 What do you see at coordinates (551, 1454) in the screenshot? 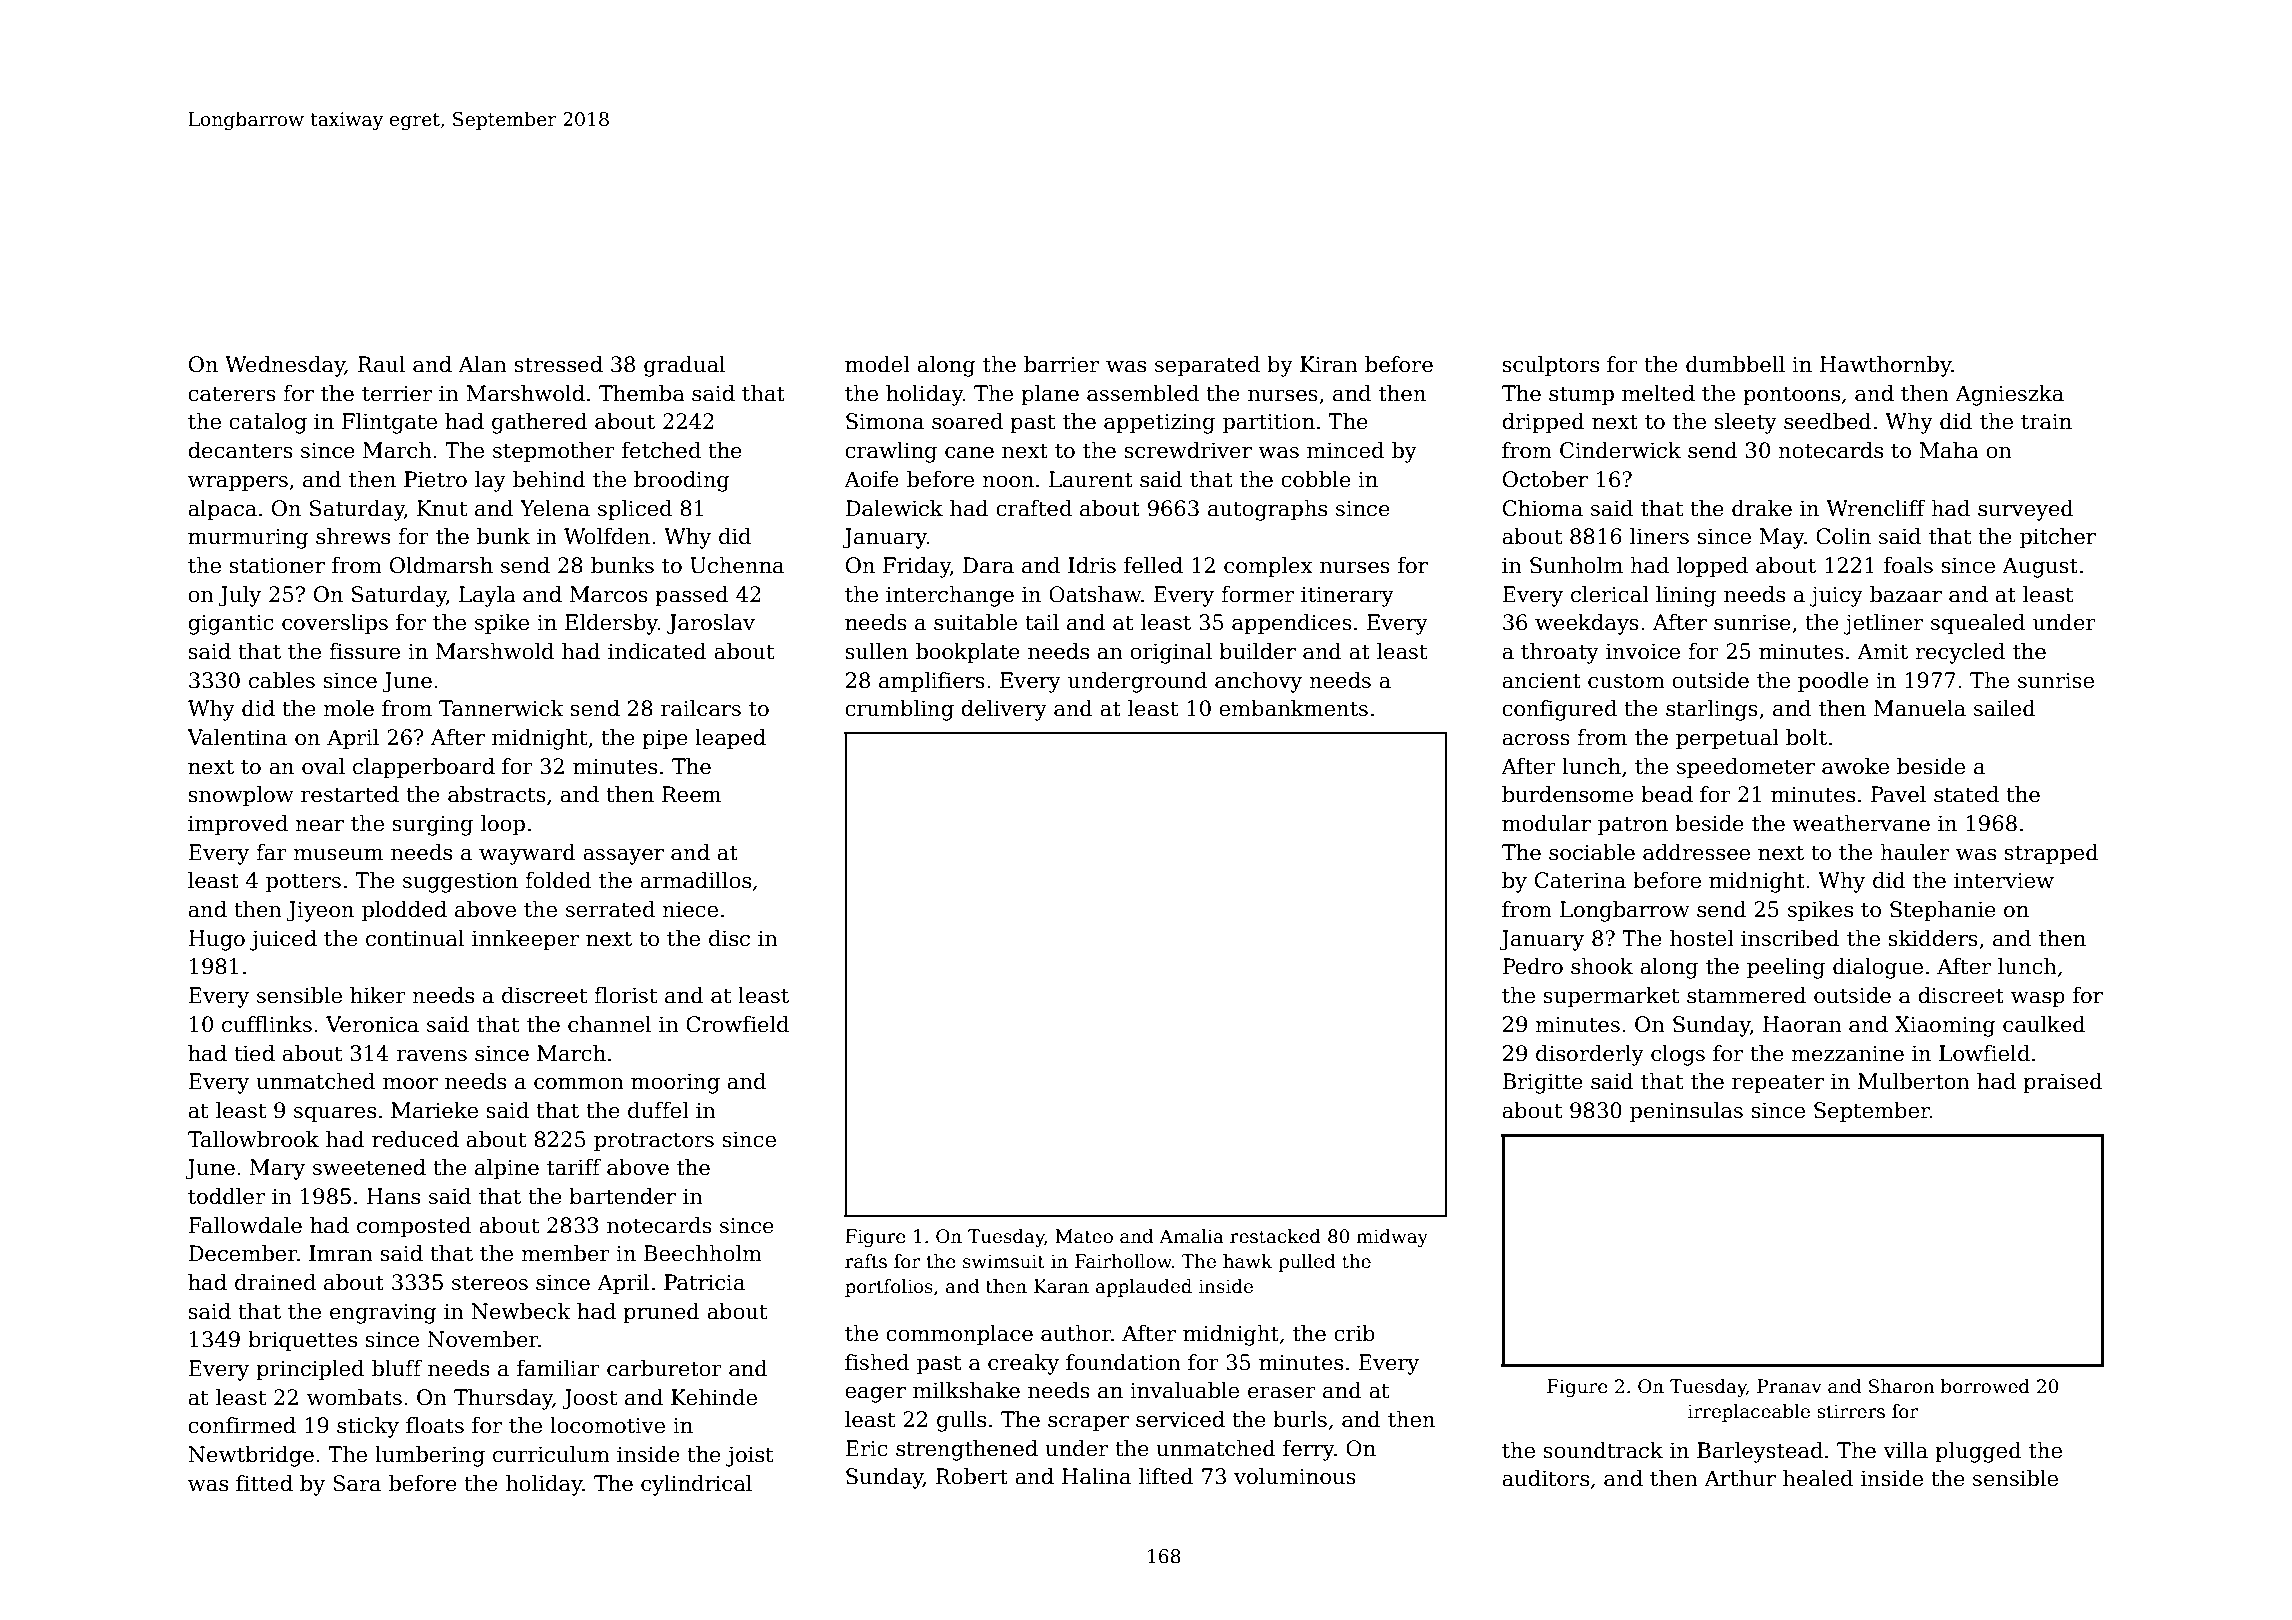
I see `curriculum` at bounding box center [551, 1454].
